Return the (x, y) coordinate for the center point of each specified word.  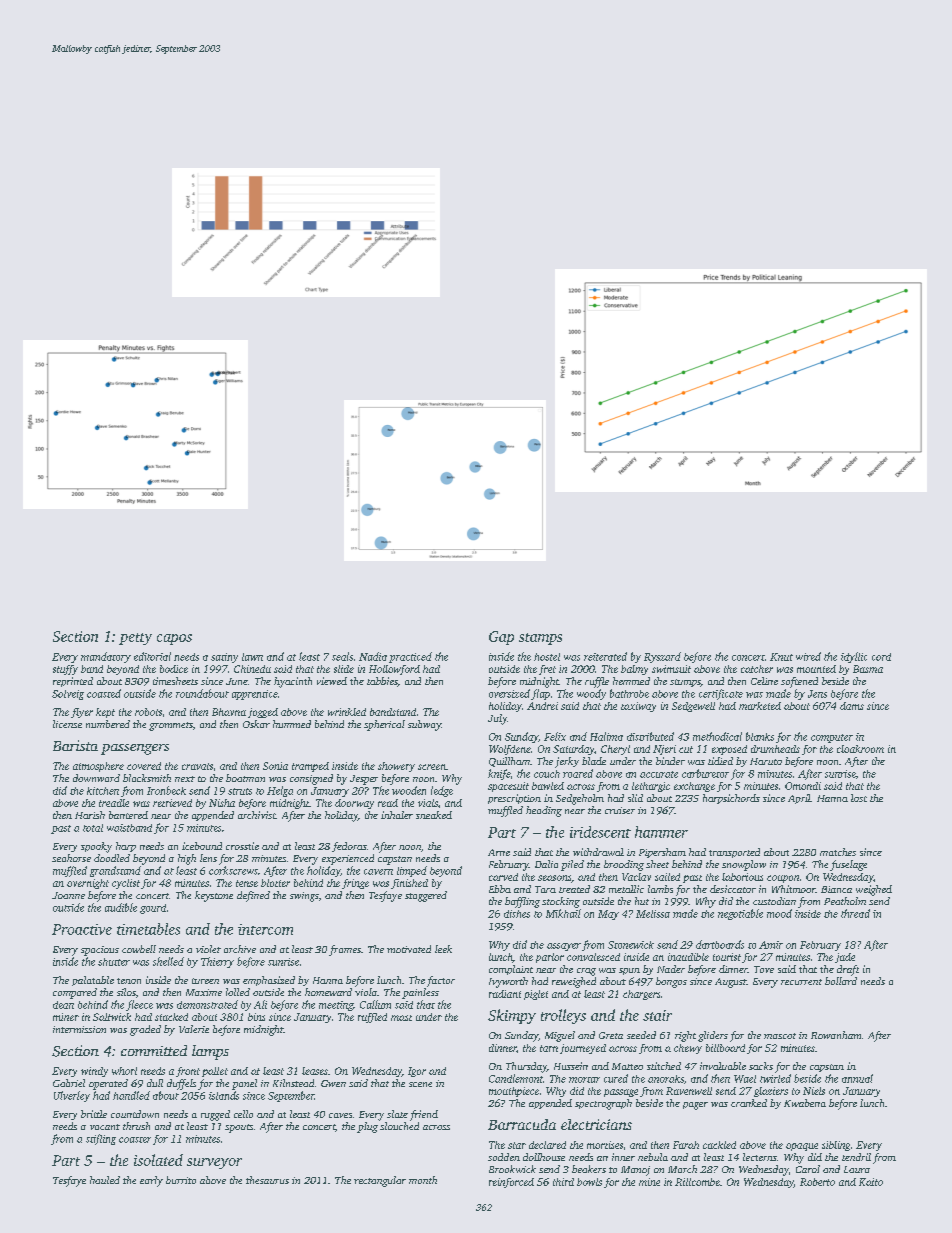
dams (852, 706)
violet (208, 949)
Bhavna (229, 712)
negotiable (740, 914)
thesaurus (267, 1180)
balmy (634, 670)
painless (420, 993)
